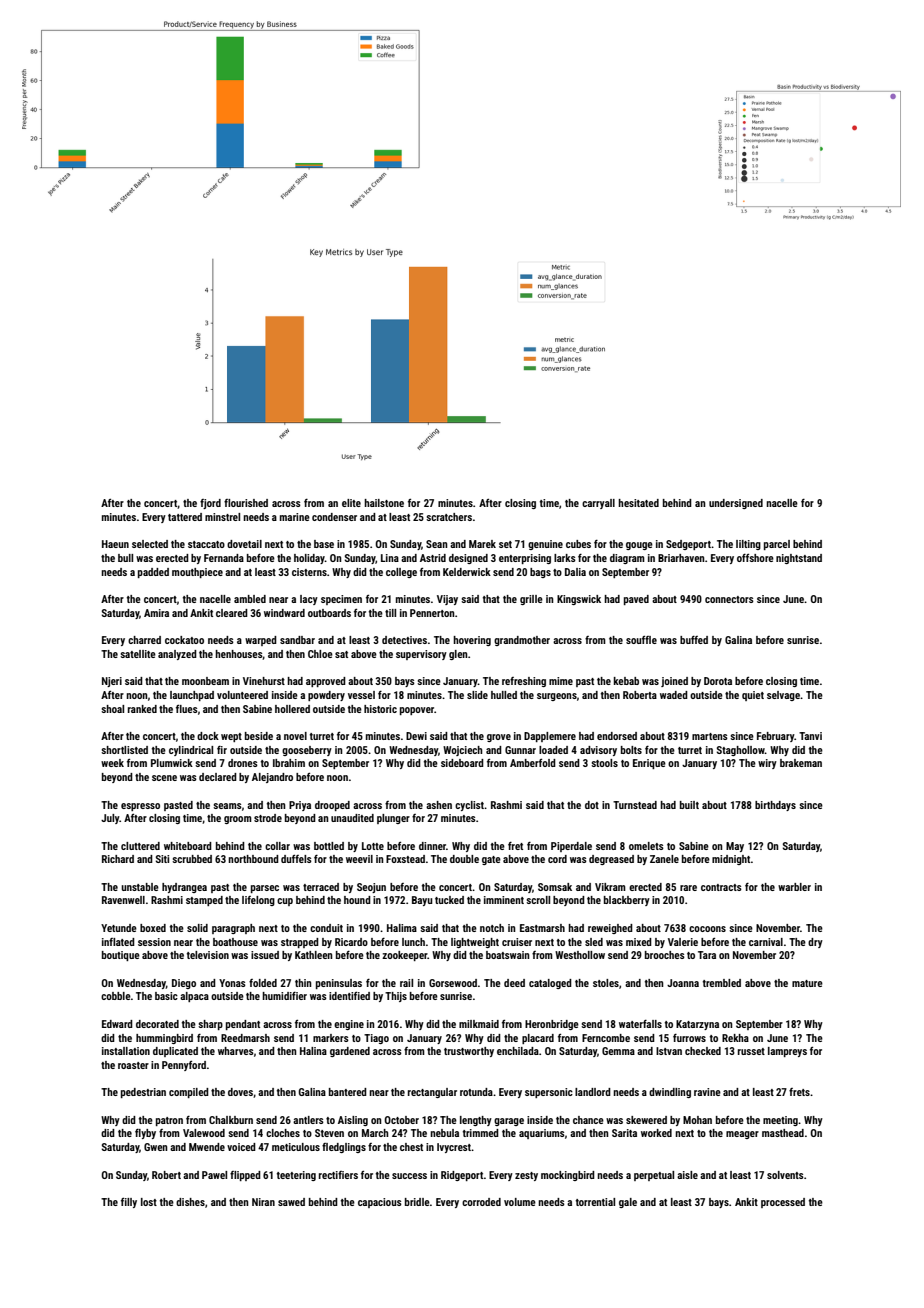 The width and height of the screenshot is (924, 1308). Describe the element at coordinates (492, 928) in the screenshot. I see `notch` at that location.
